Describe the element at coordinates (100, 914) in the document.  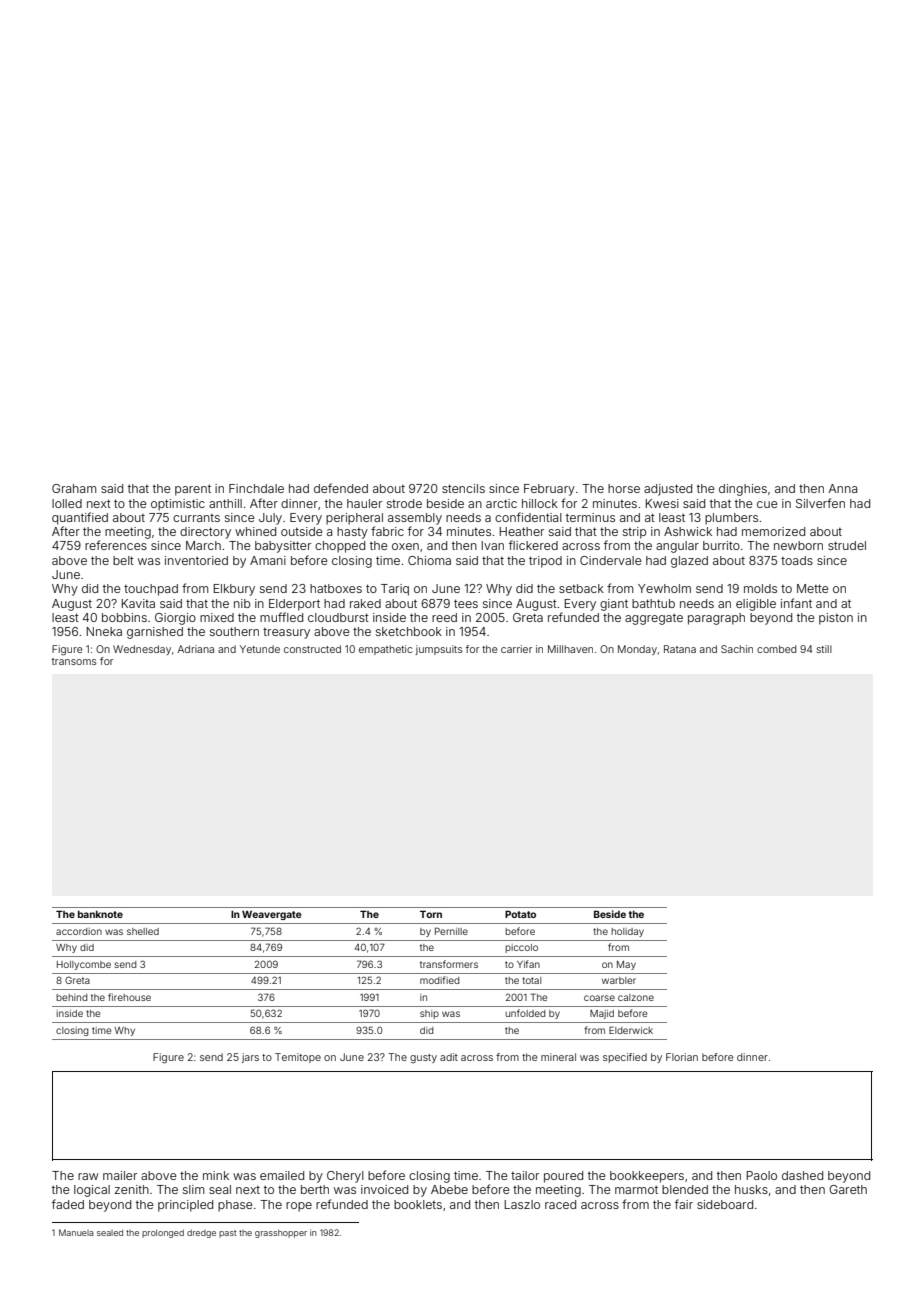
I see `banknote` at that location.
